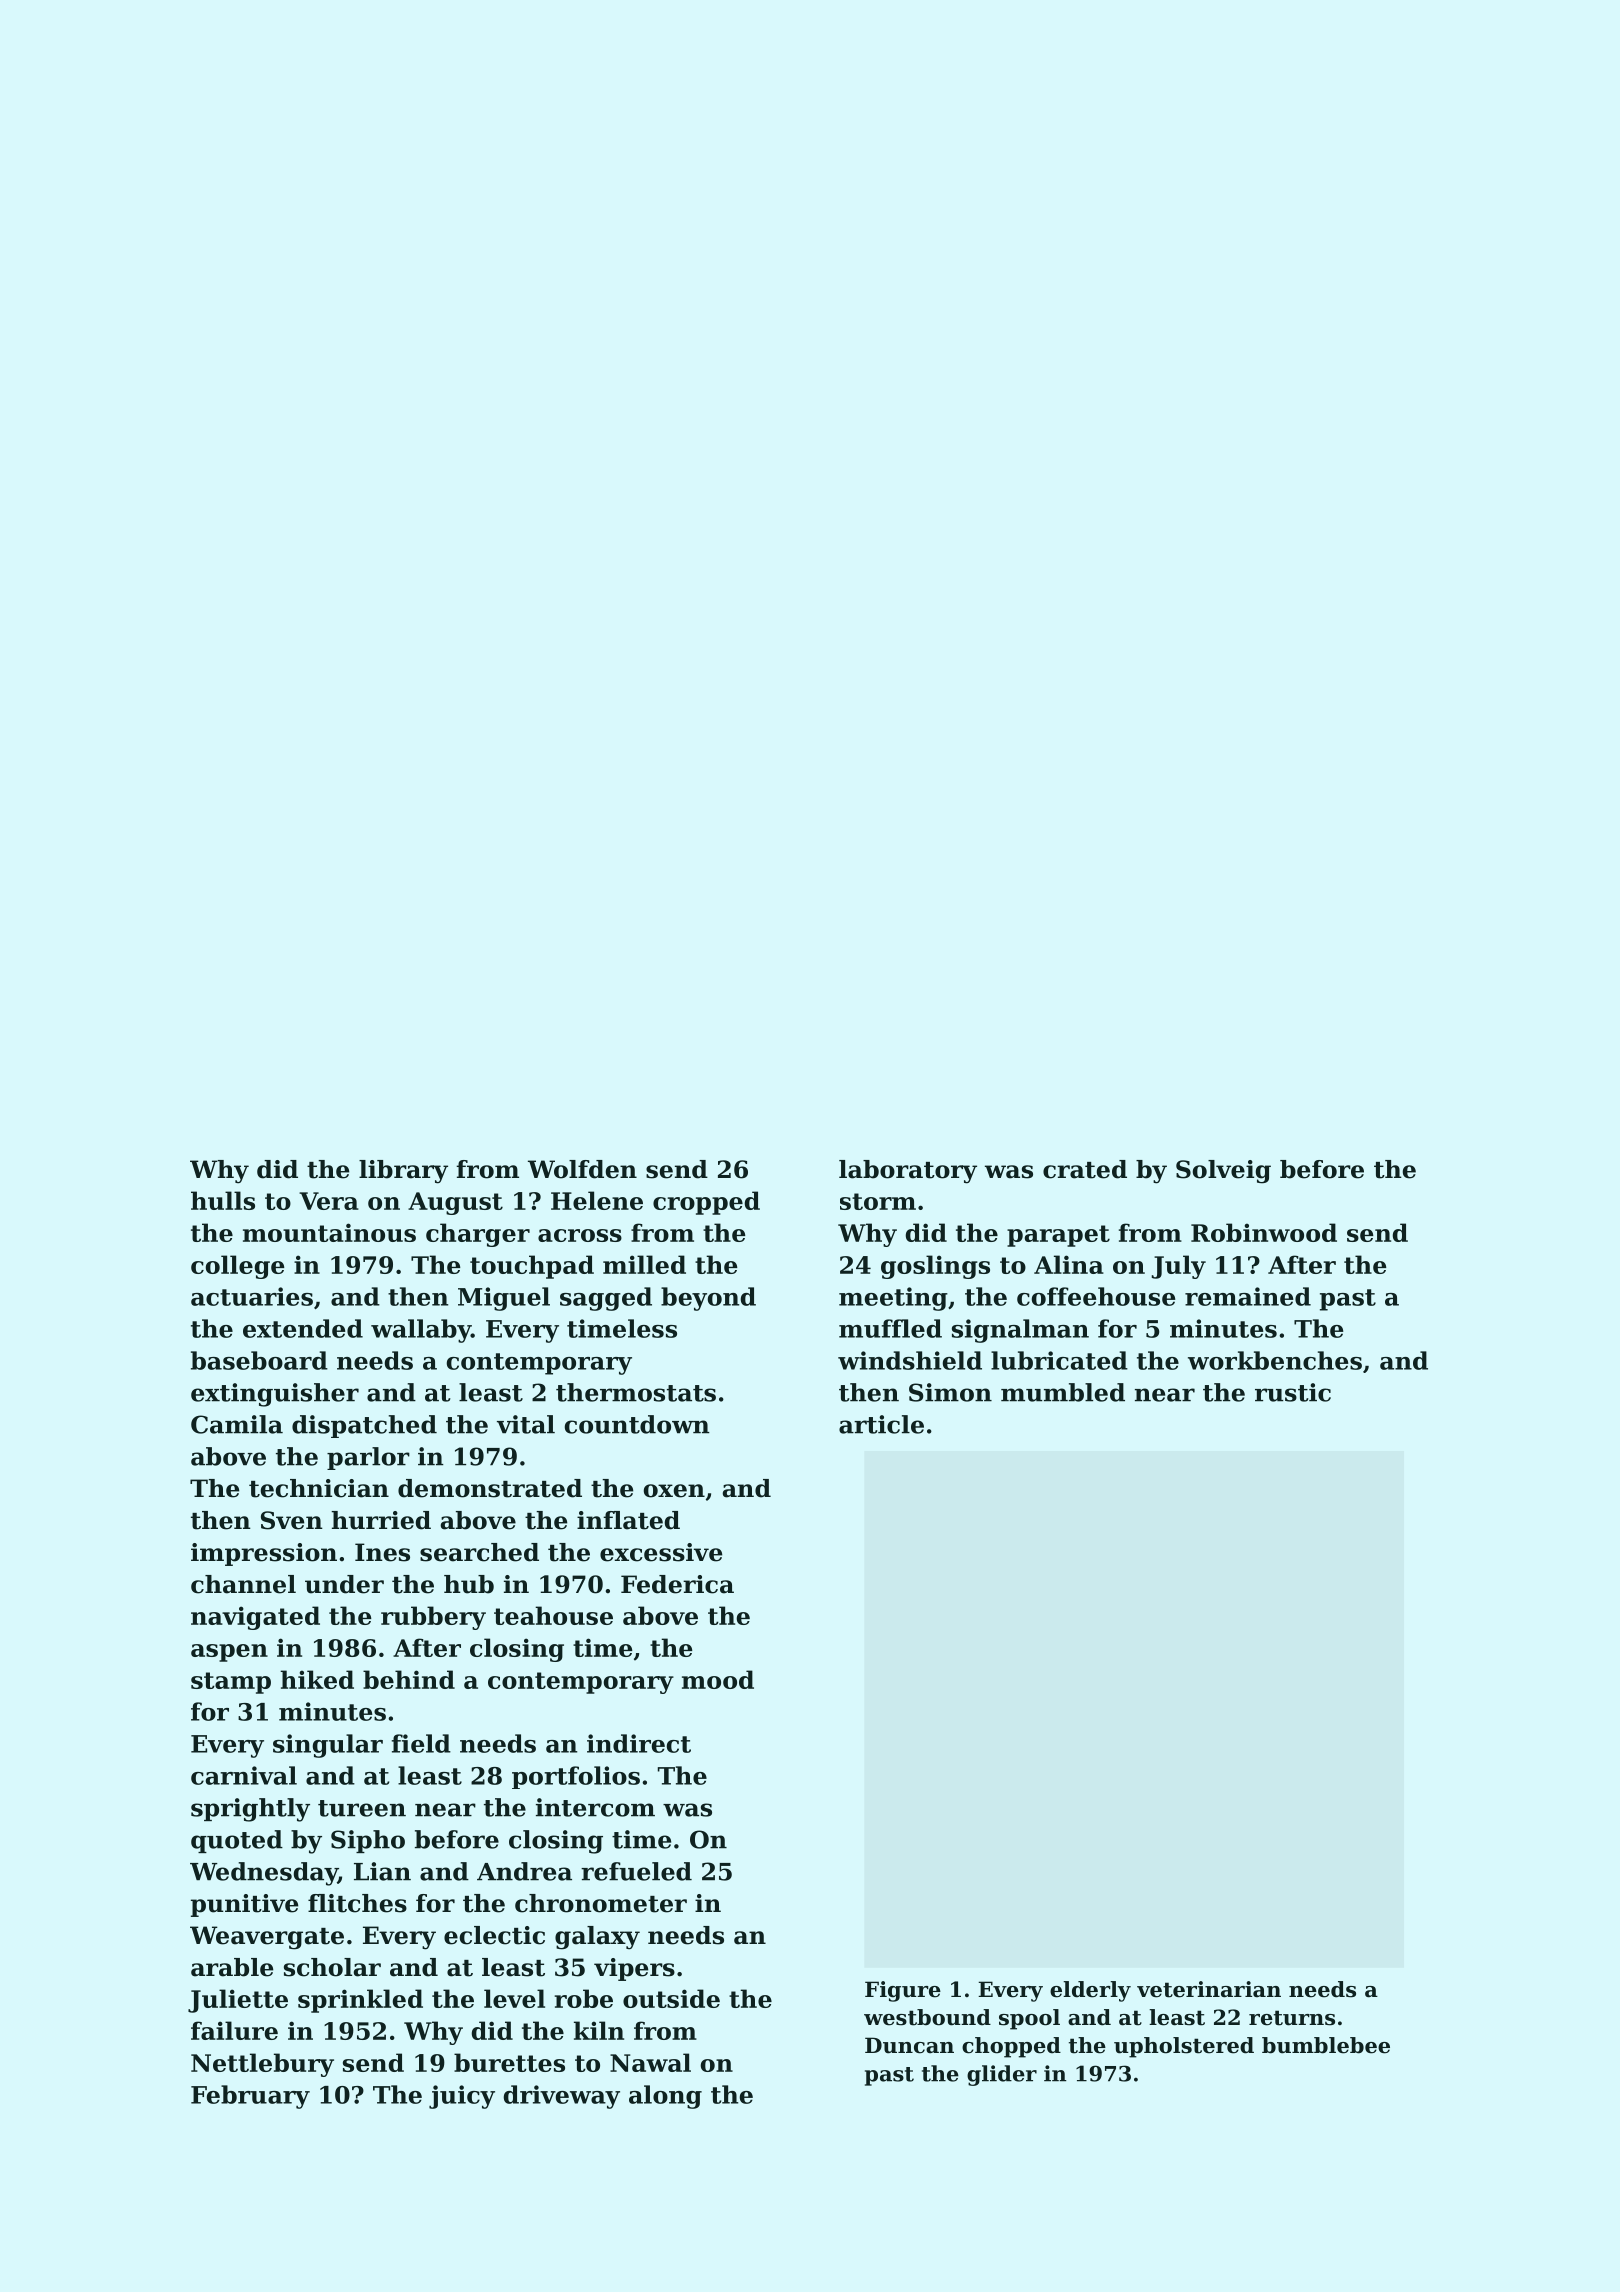 The image size is (1620, 2292). What do you see at coordinates (250, 2097) in the page?
I see `February` at bounding box center [250, 2097].
